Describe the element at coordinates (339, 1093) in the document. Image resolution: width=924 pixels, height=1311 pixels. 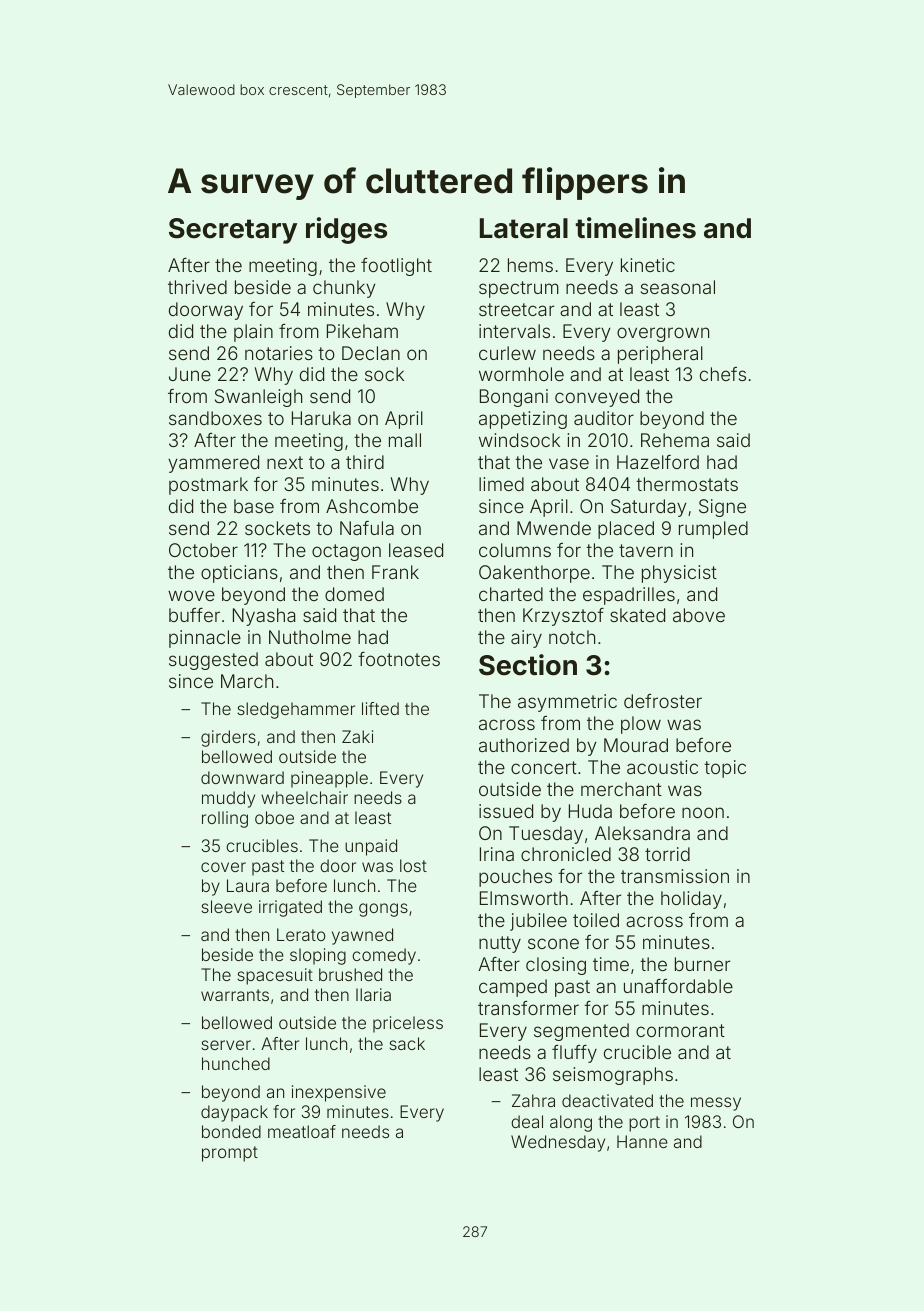
I see `inexpensive` at that location.
